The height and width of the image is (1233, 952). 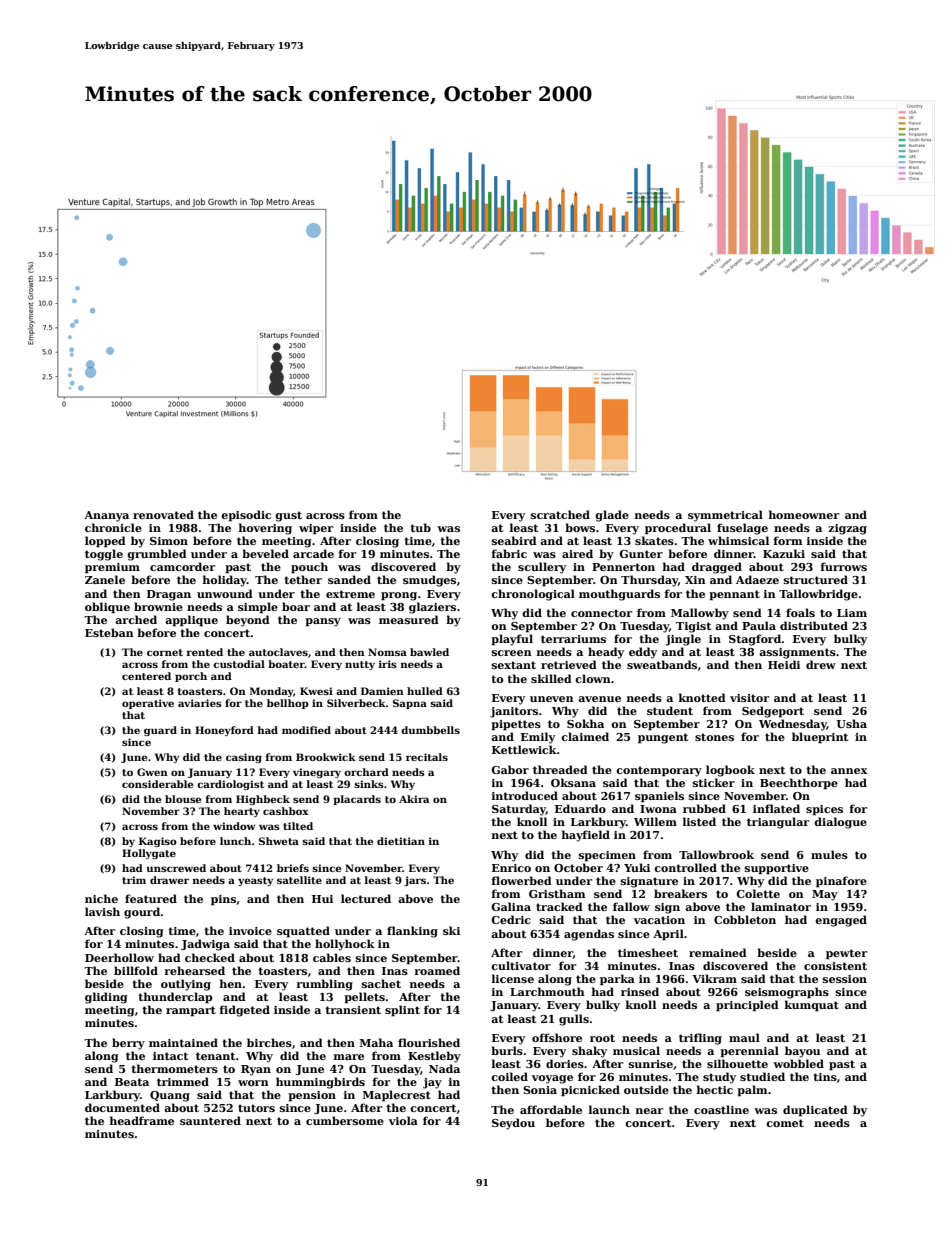 What do you see at coordinates (580, 808) in the image?
I see `Eduardo` at bounding box center [580, 808].
